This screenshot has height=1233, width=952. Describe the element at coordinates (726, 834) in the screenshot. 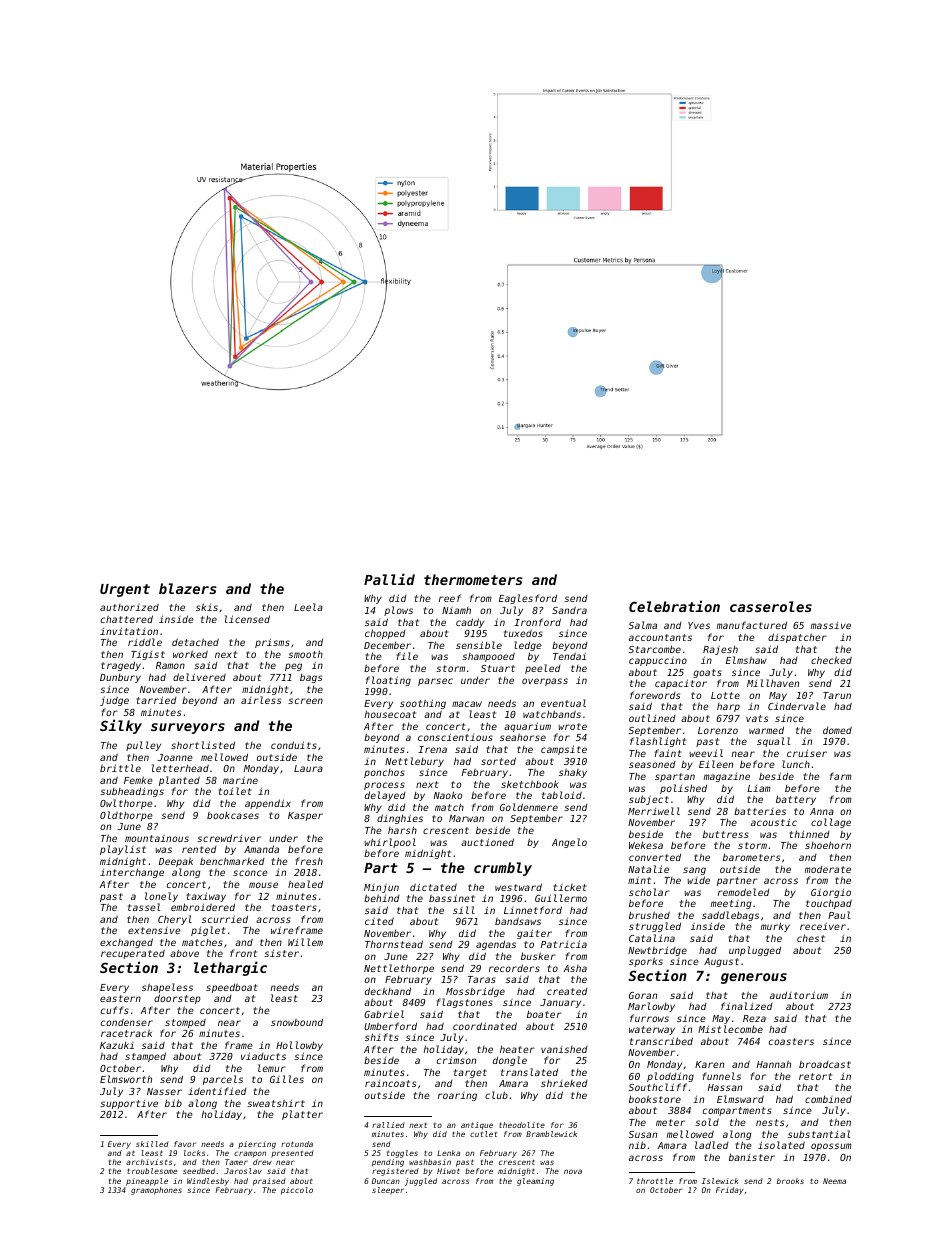

I see `buttress` at that location.
